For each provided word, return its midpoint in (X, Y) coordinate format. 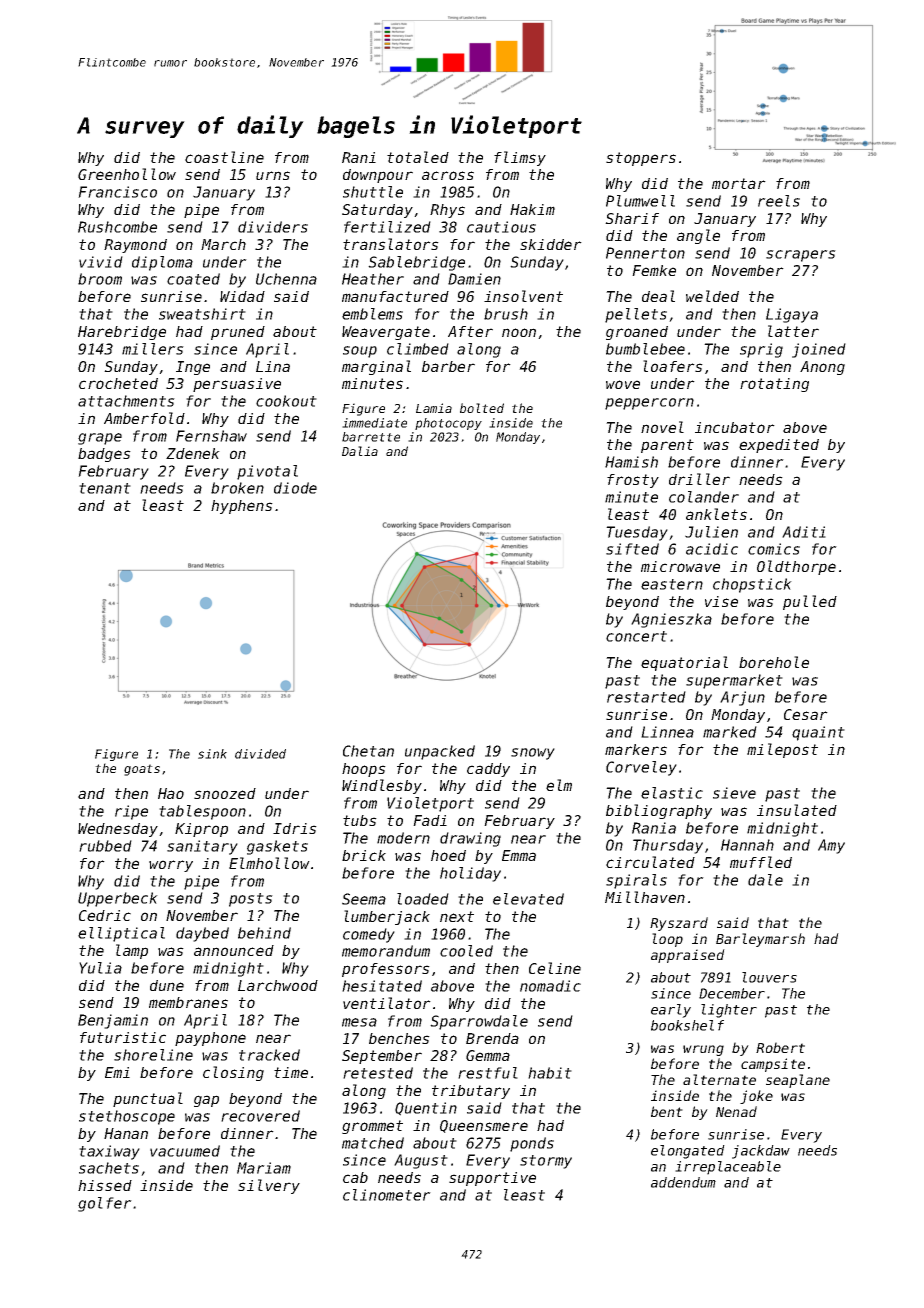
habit (550, 1073)
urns (273, 175)
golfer (105, 1204)
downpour (378, 176)
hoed (448, 855)
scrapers (801, 256)
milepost (782, 750)
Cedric (105, 915)
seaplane (798, 1081)
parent (667, 446)
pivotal (267, 472)
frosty (633, 481)
